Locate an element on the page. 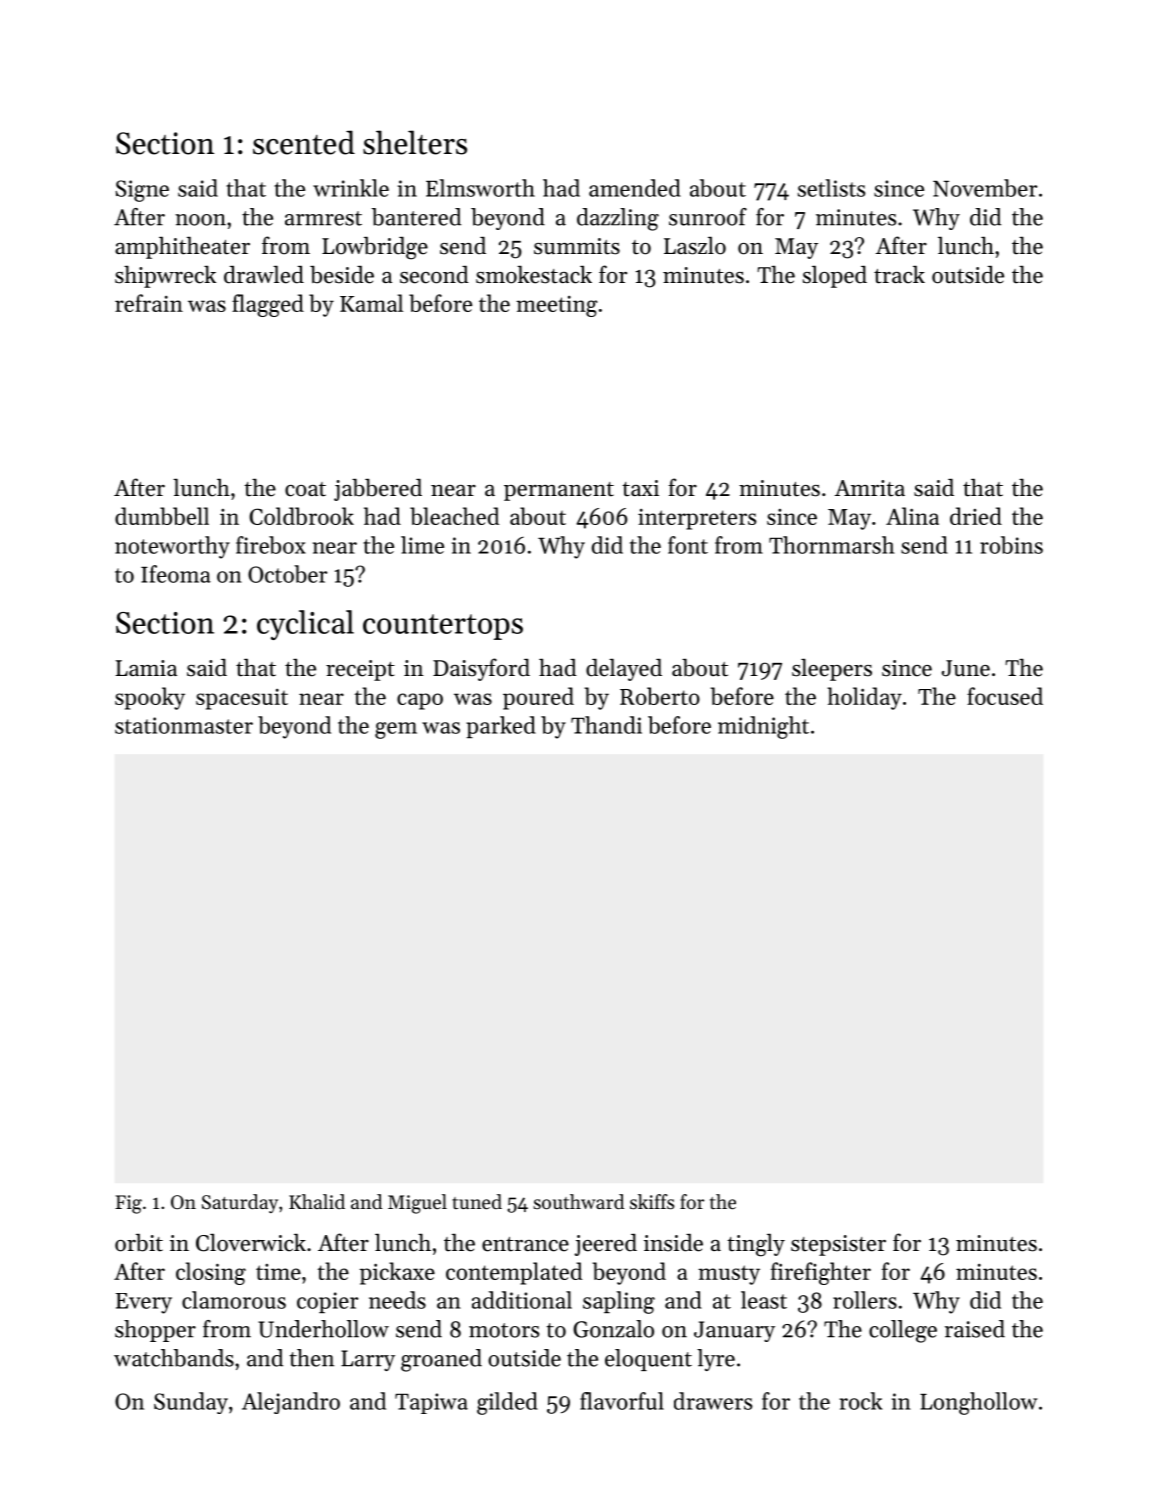 This document has width=1158, height=1498. Amrita is located at coordinates (870, 488).
